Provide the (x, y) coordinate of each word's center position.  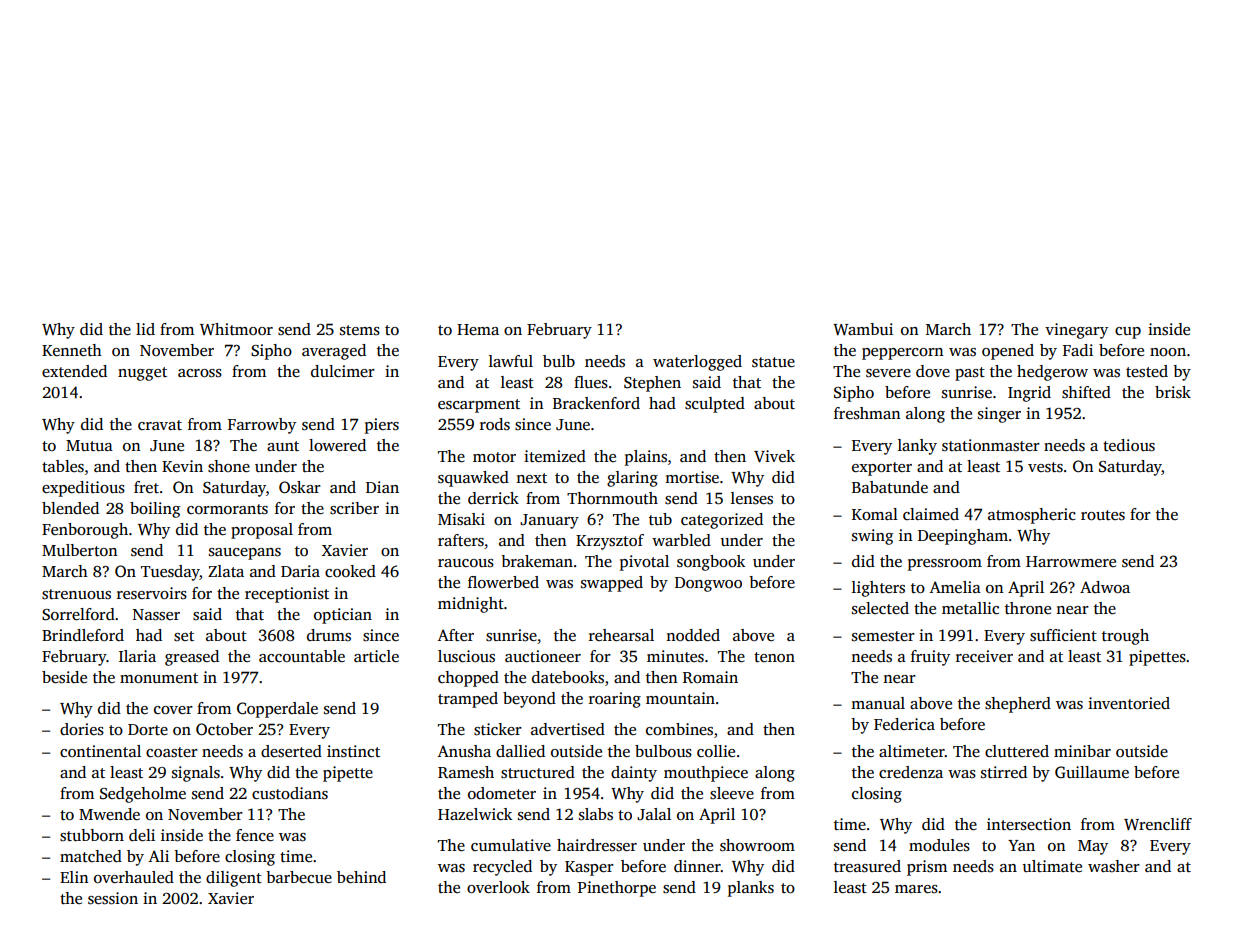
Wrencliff (1158, 824)
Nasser (156, 615)
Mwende (109, 814)
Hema (478, 329)
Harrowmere (1071, 561)
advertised (568, 729)
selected (880, 608)
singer (999, 415)
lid (145, 329)
